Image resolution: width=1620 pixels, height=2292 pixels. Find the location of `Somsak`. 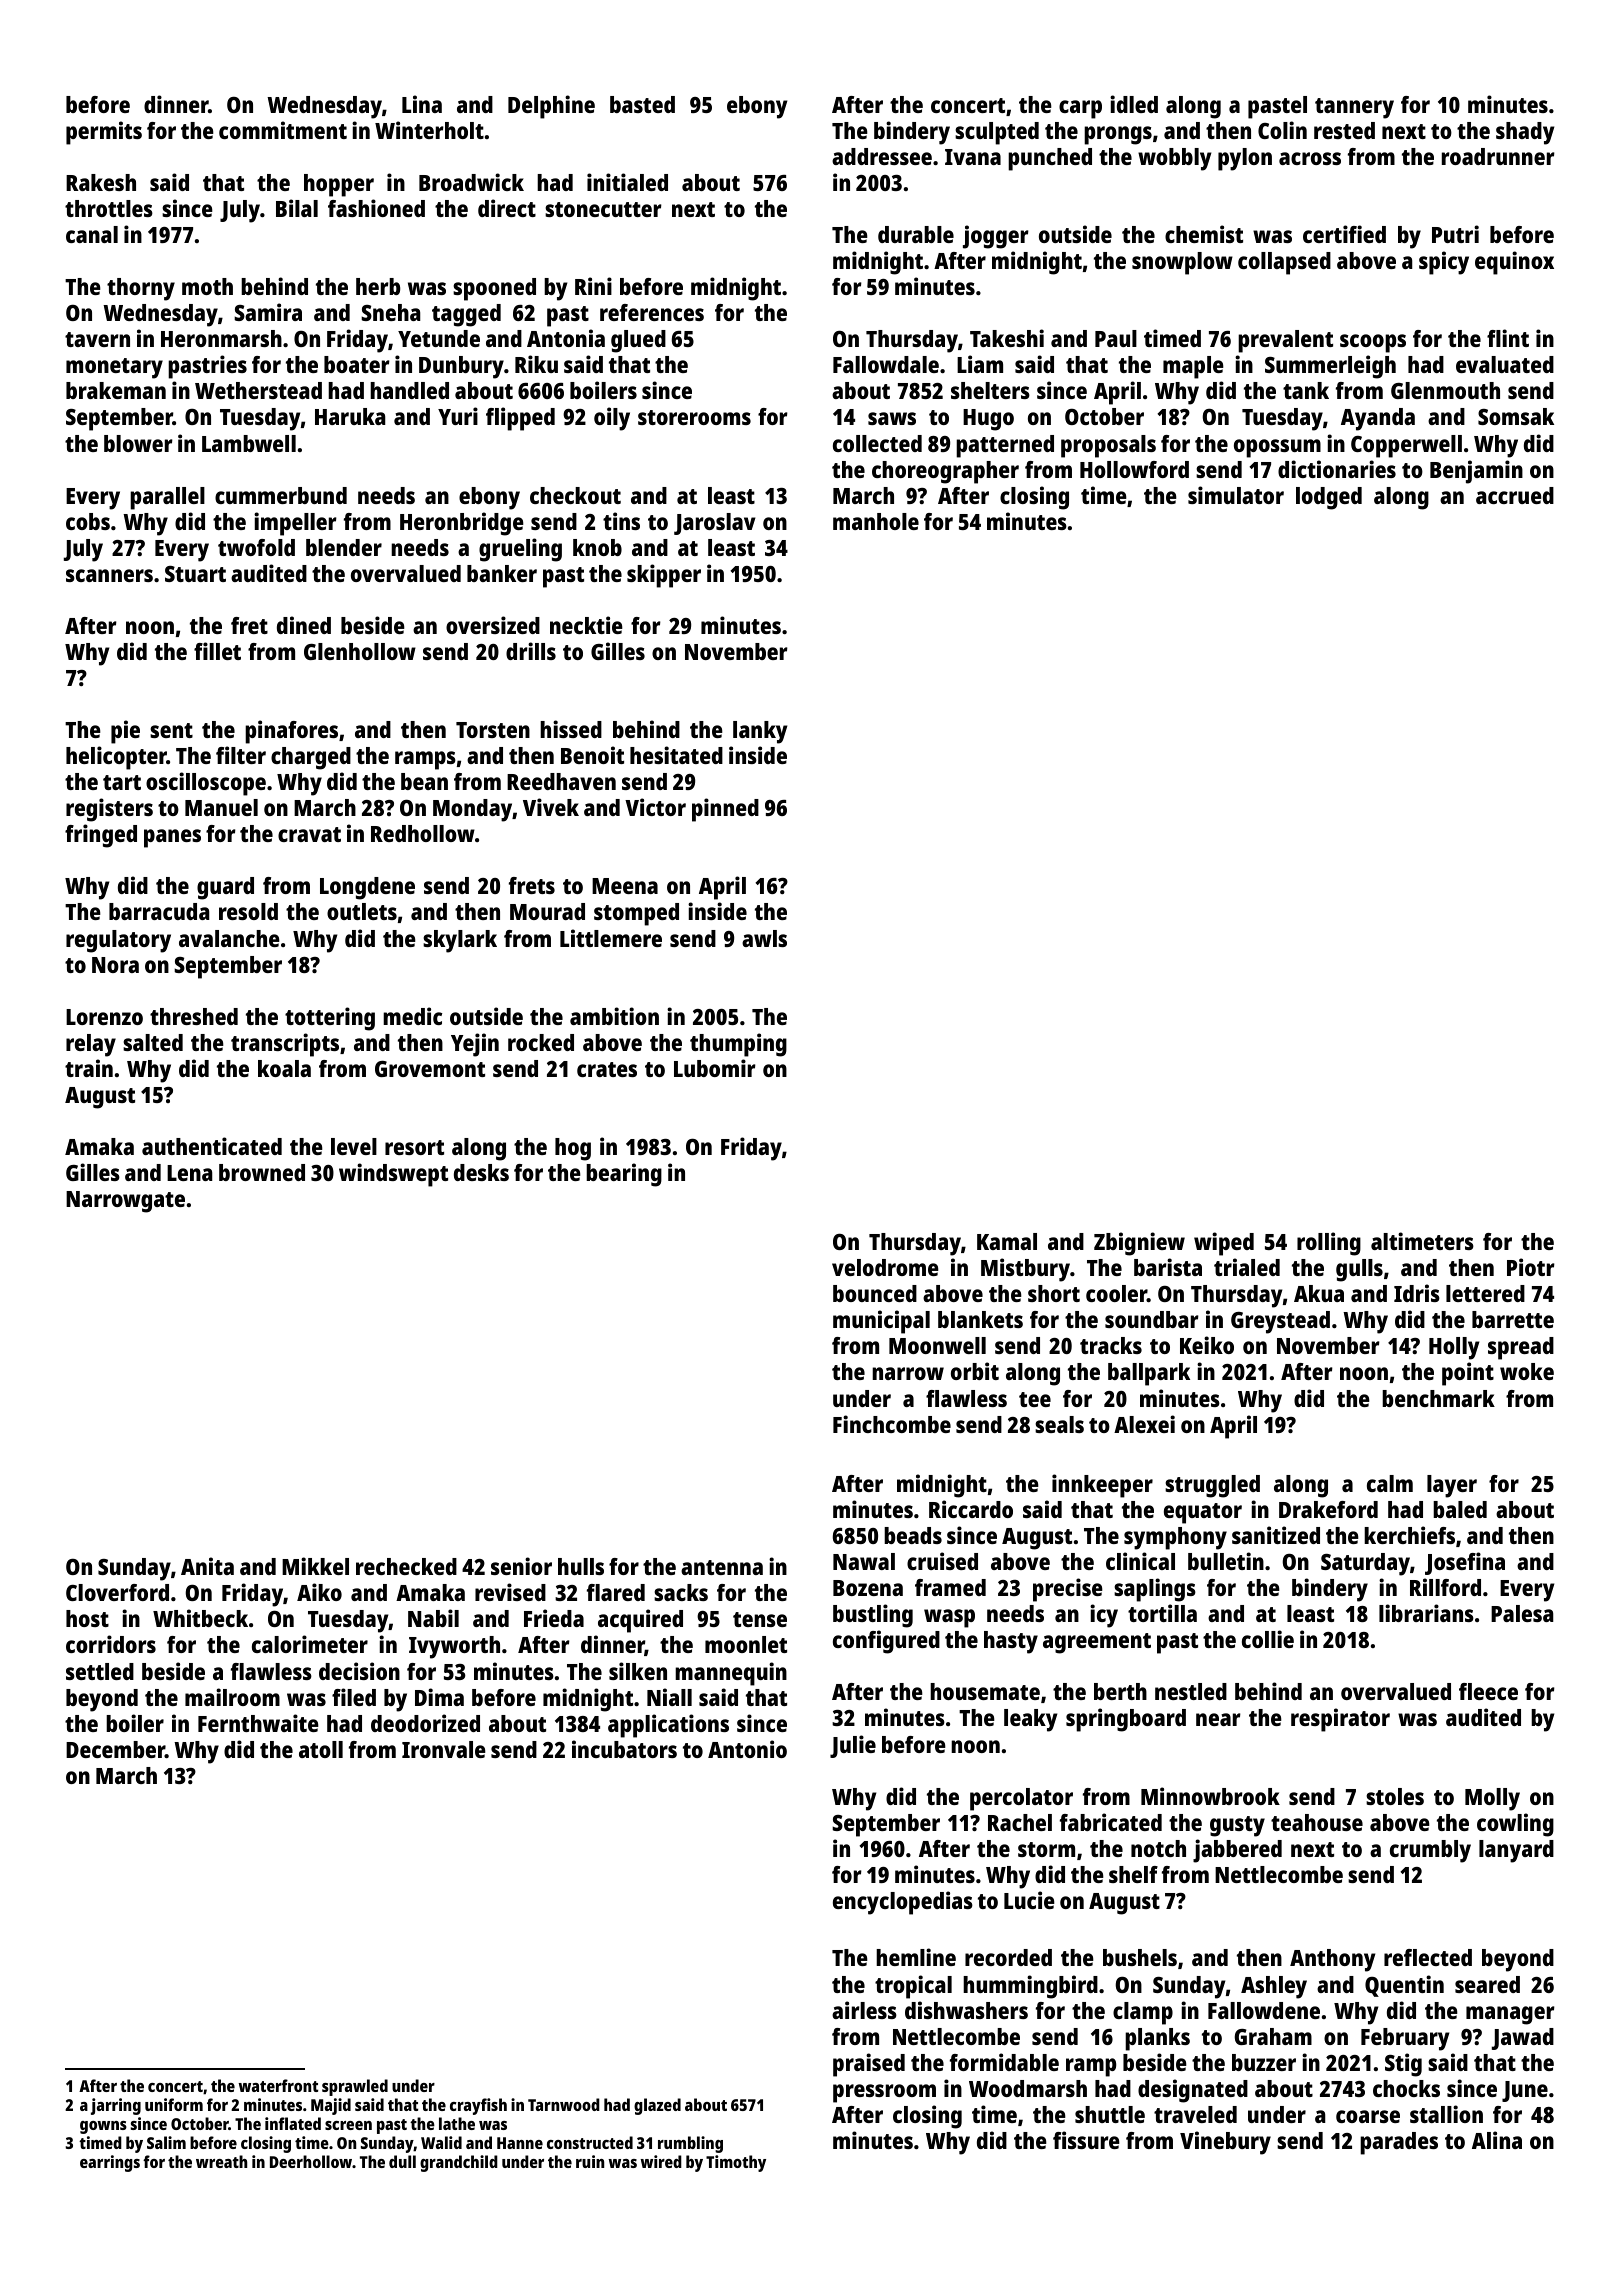

Somsak is located at coordinates (1516, 416).
